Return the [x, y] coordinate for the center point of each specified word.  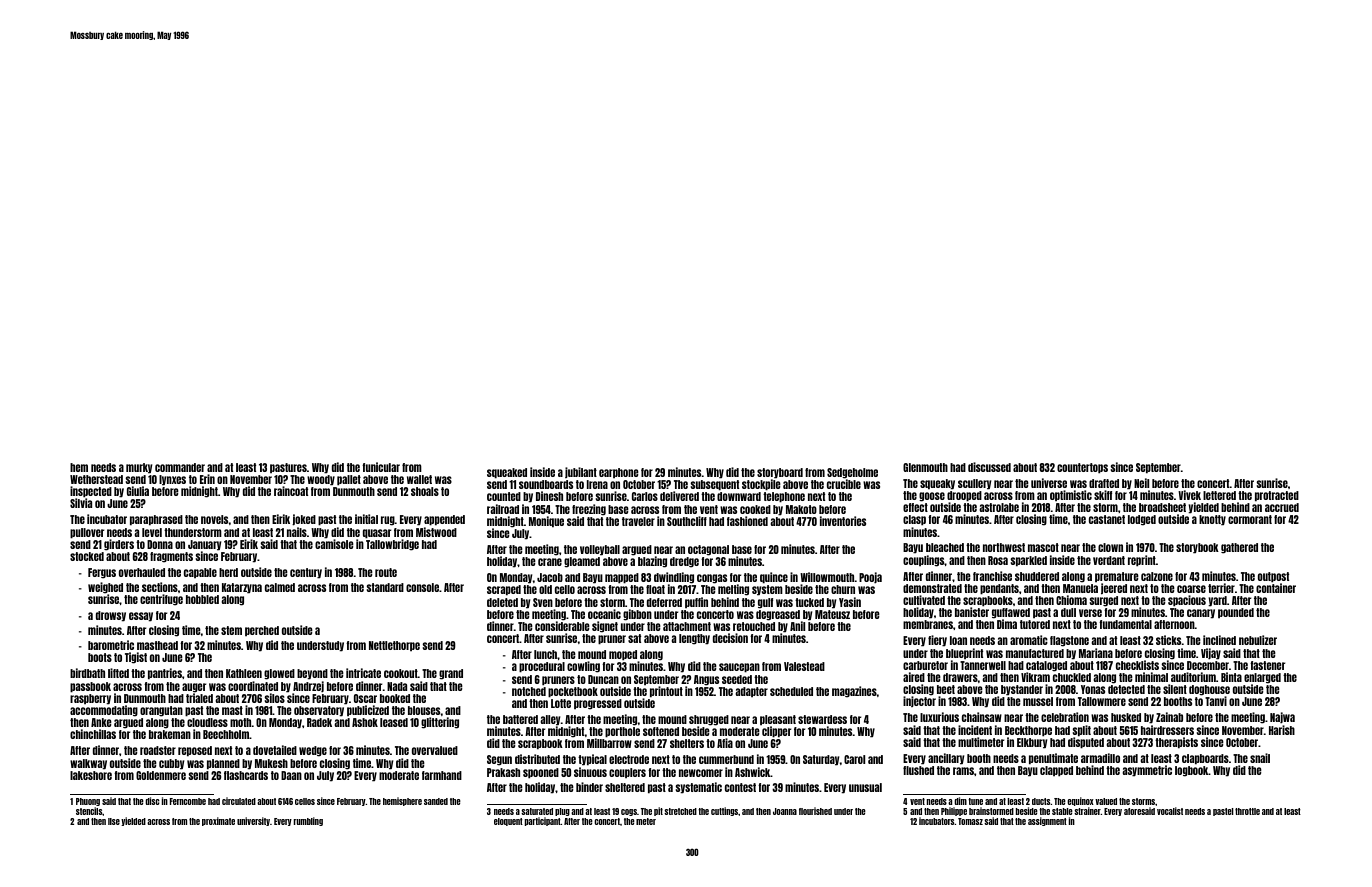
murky [139, 468]
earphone [619, 473]
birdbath [87, 673]
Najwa [1282, 718]
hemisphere [402, 801]
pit [658, 811]
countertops [1082, 468]
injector [919, 702]
